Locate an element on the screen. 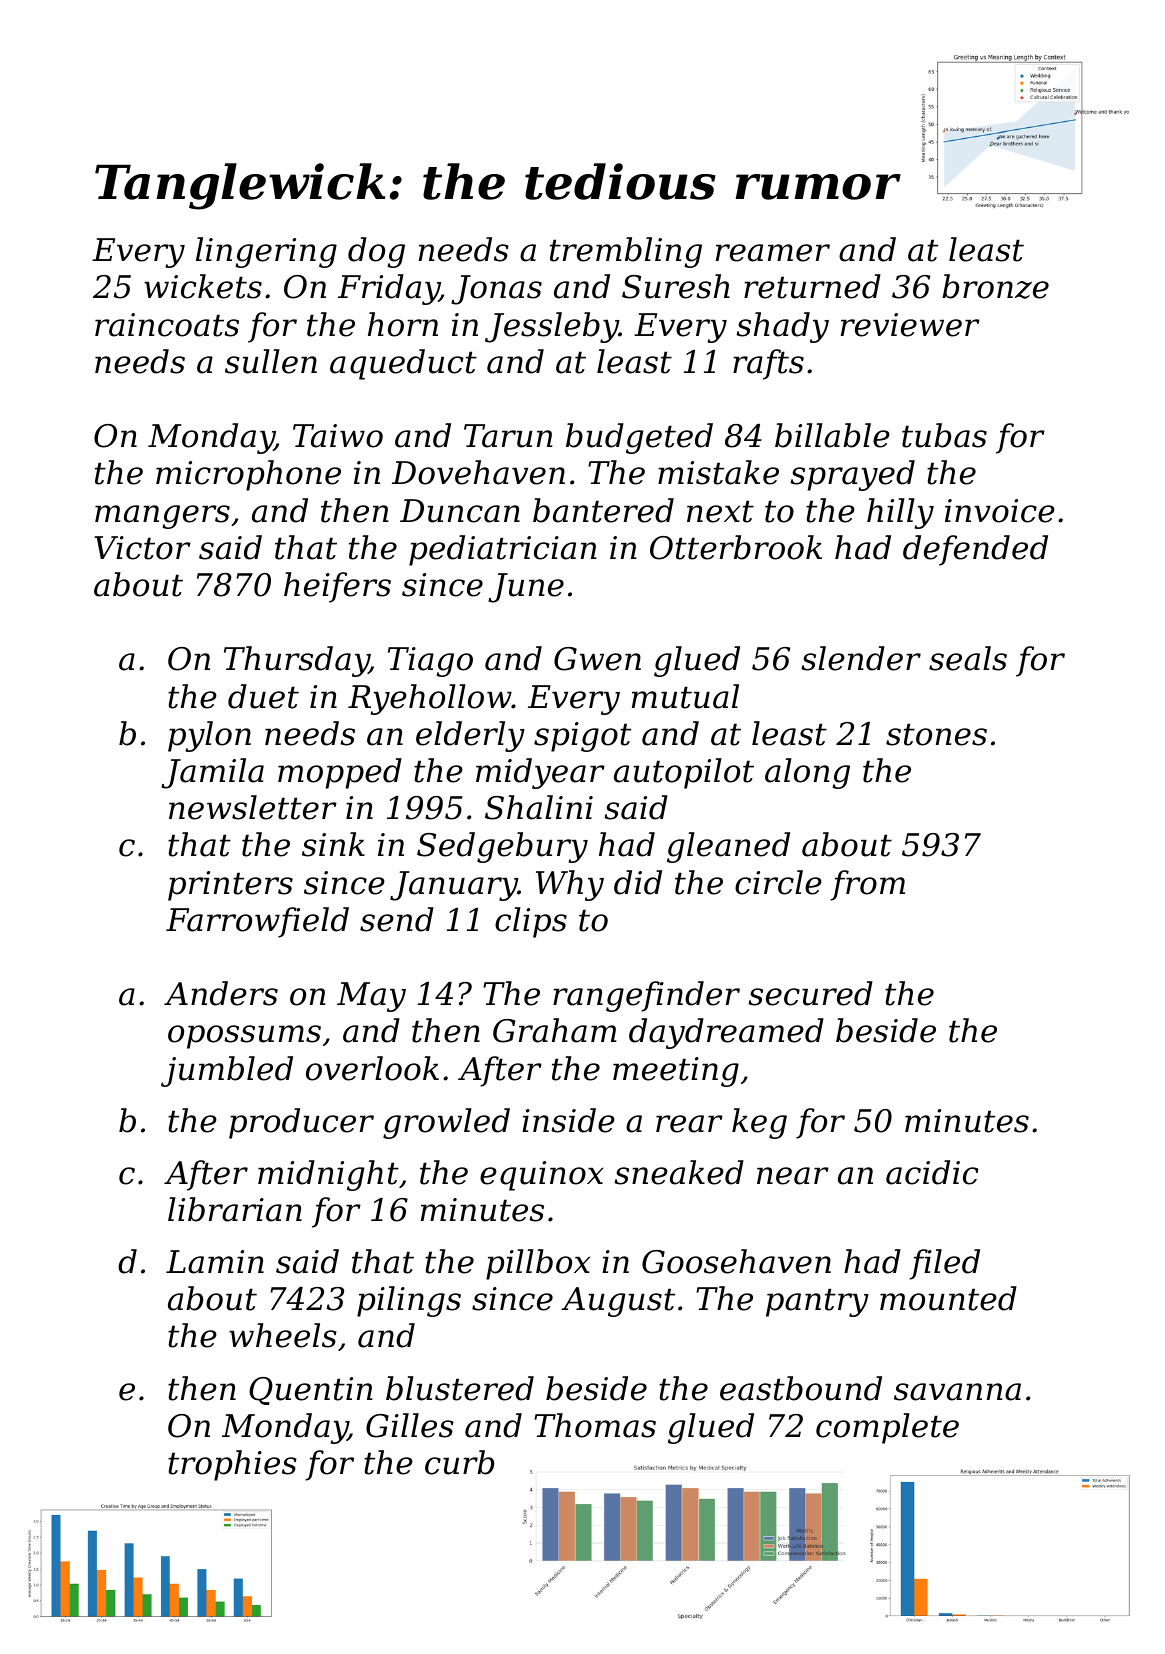 The image size is (1165, 1654). sullen is located at coordinates (271, 361).
